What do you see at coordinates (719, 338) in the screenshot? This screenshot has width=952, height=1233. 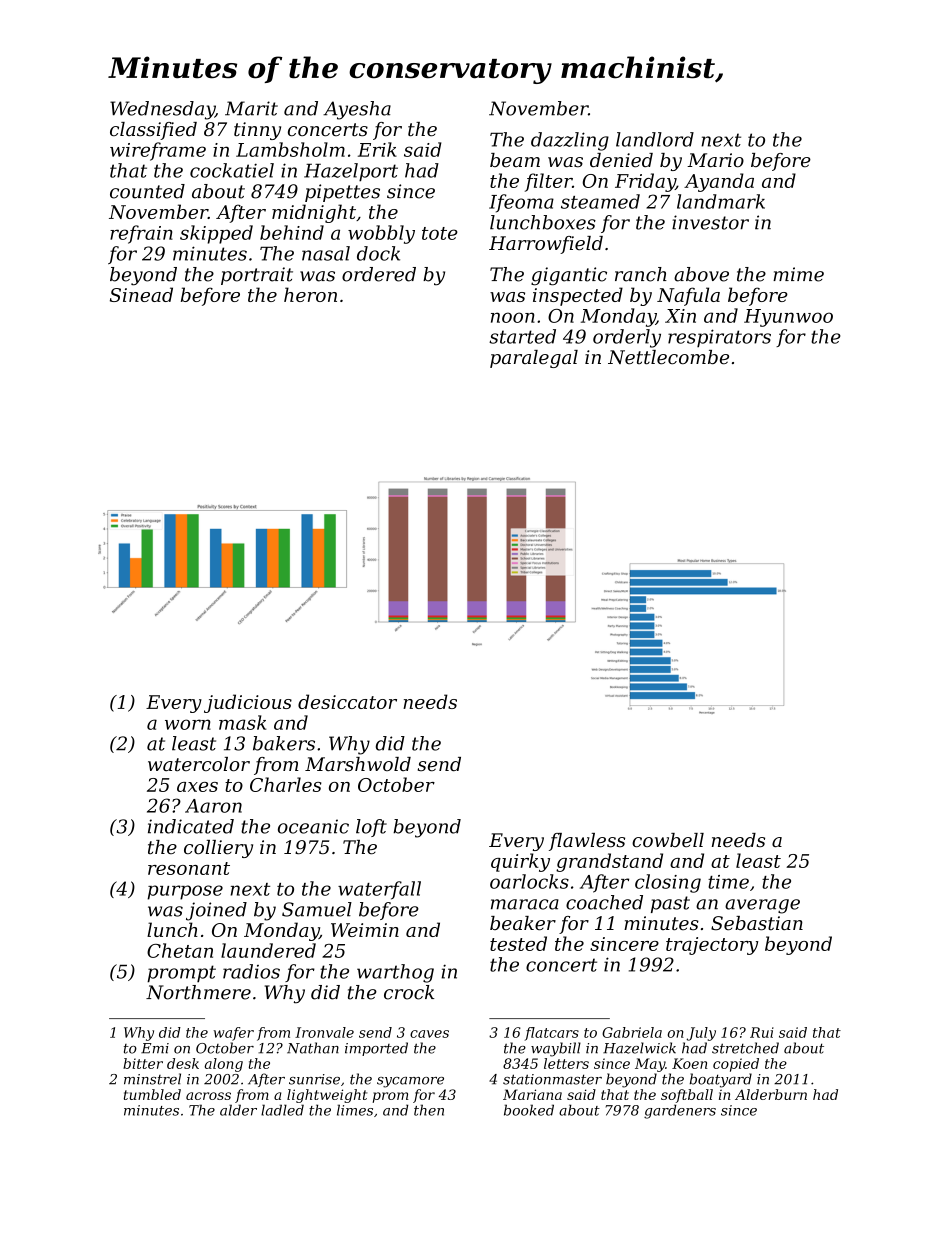 I see `respirators` at bounding box center [719, 338].
